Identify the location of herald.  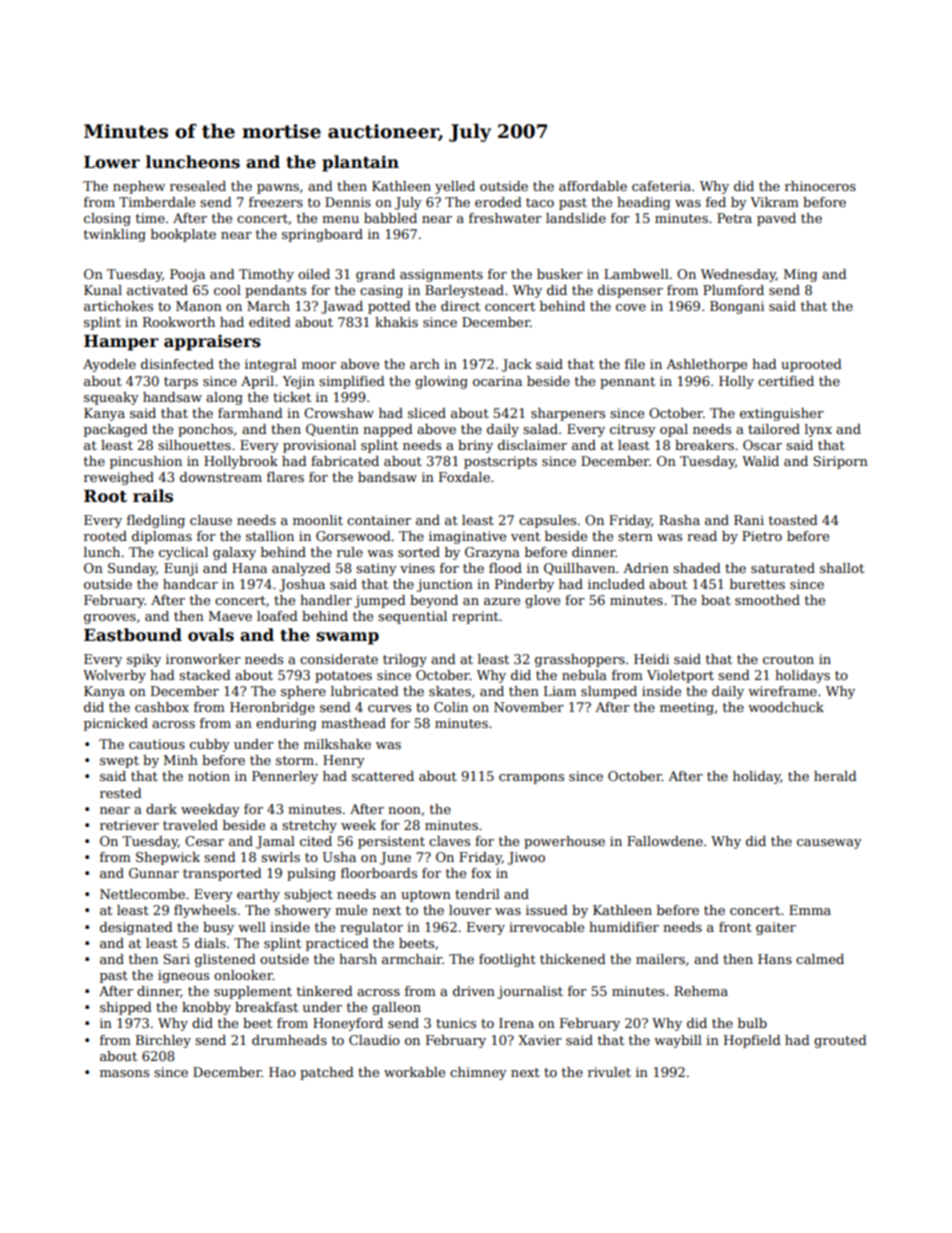
(835, 776).
